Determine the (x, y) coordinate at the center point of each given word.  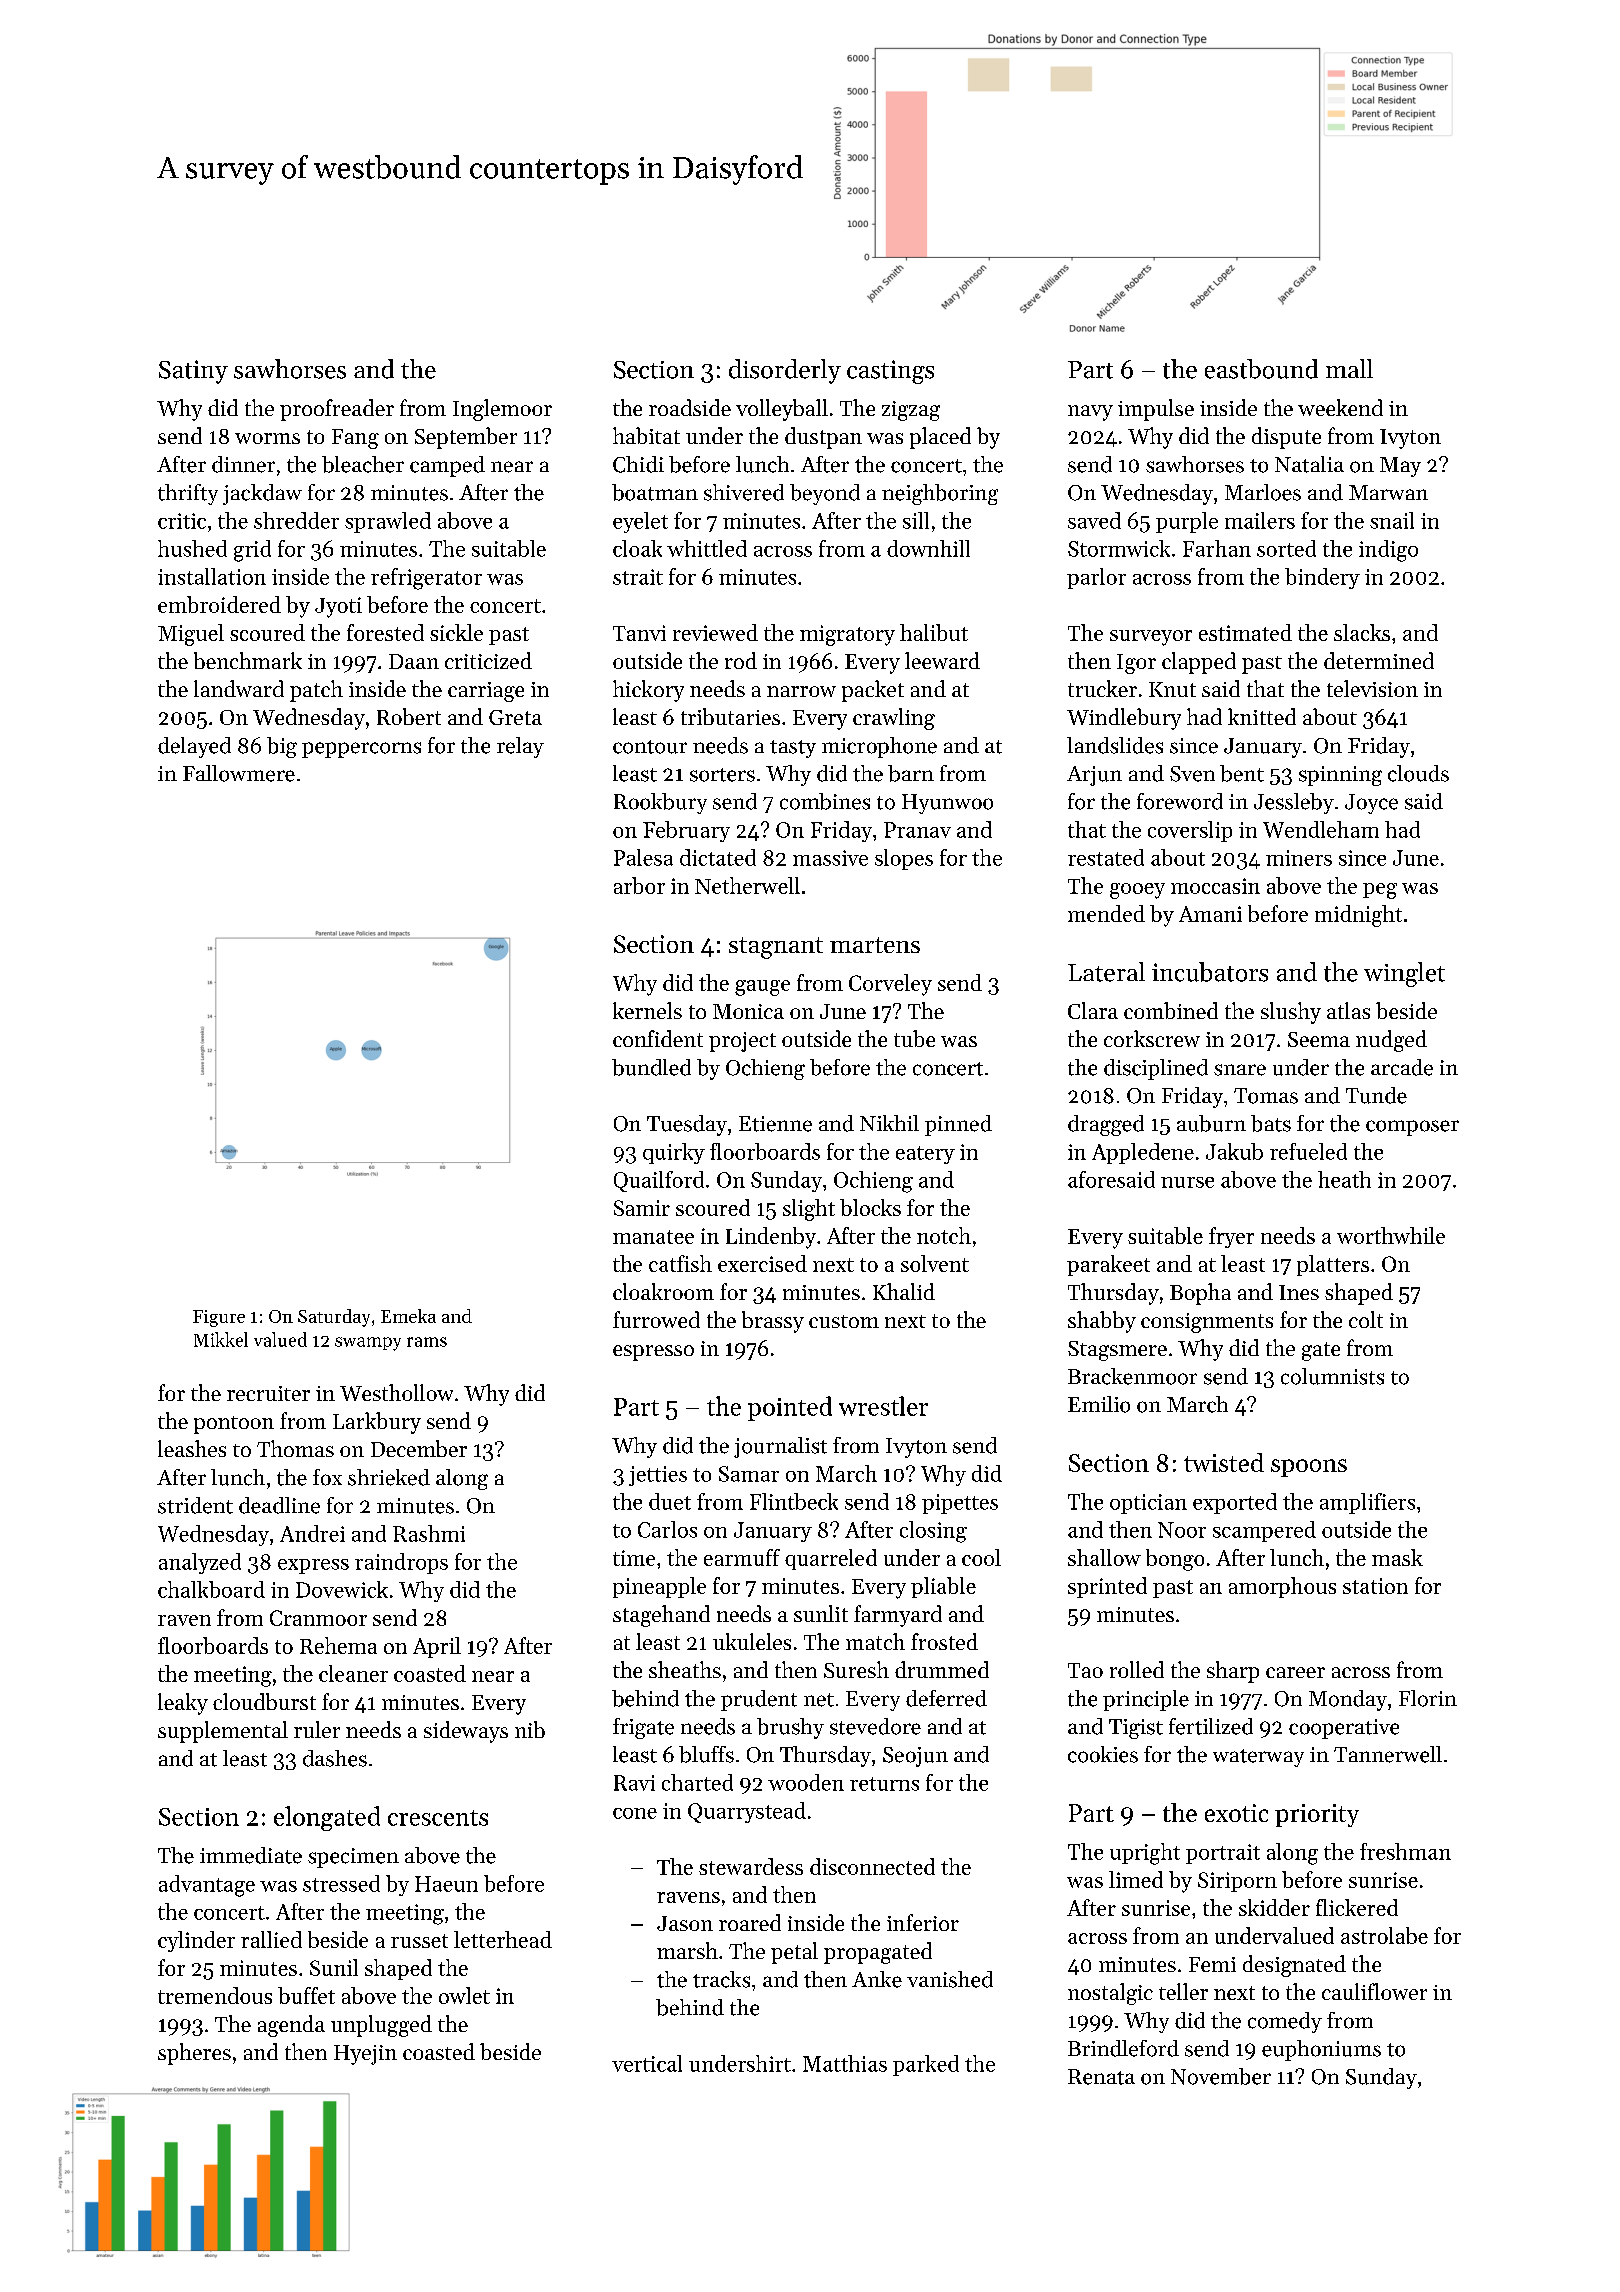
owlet (464, 1995)
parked (926, 2065)
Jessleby (1294, 803)
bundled (651, 1067)
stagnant (776, 948)
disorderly (785, 371)
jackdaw (262, 494)
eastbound (1261, 369)
